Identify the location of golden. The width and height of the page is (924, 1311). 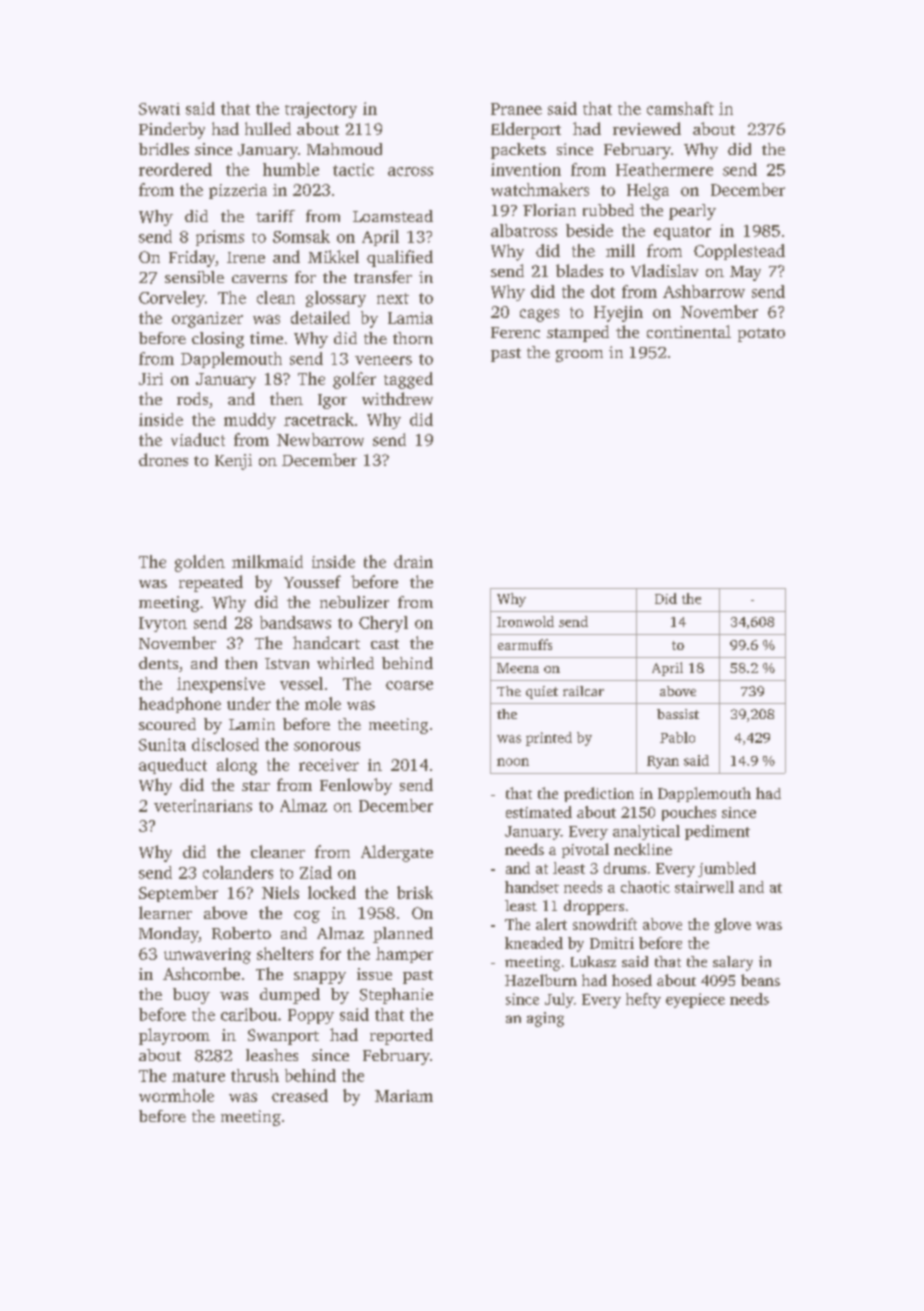
(200, 563).
